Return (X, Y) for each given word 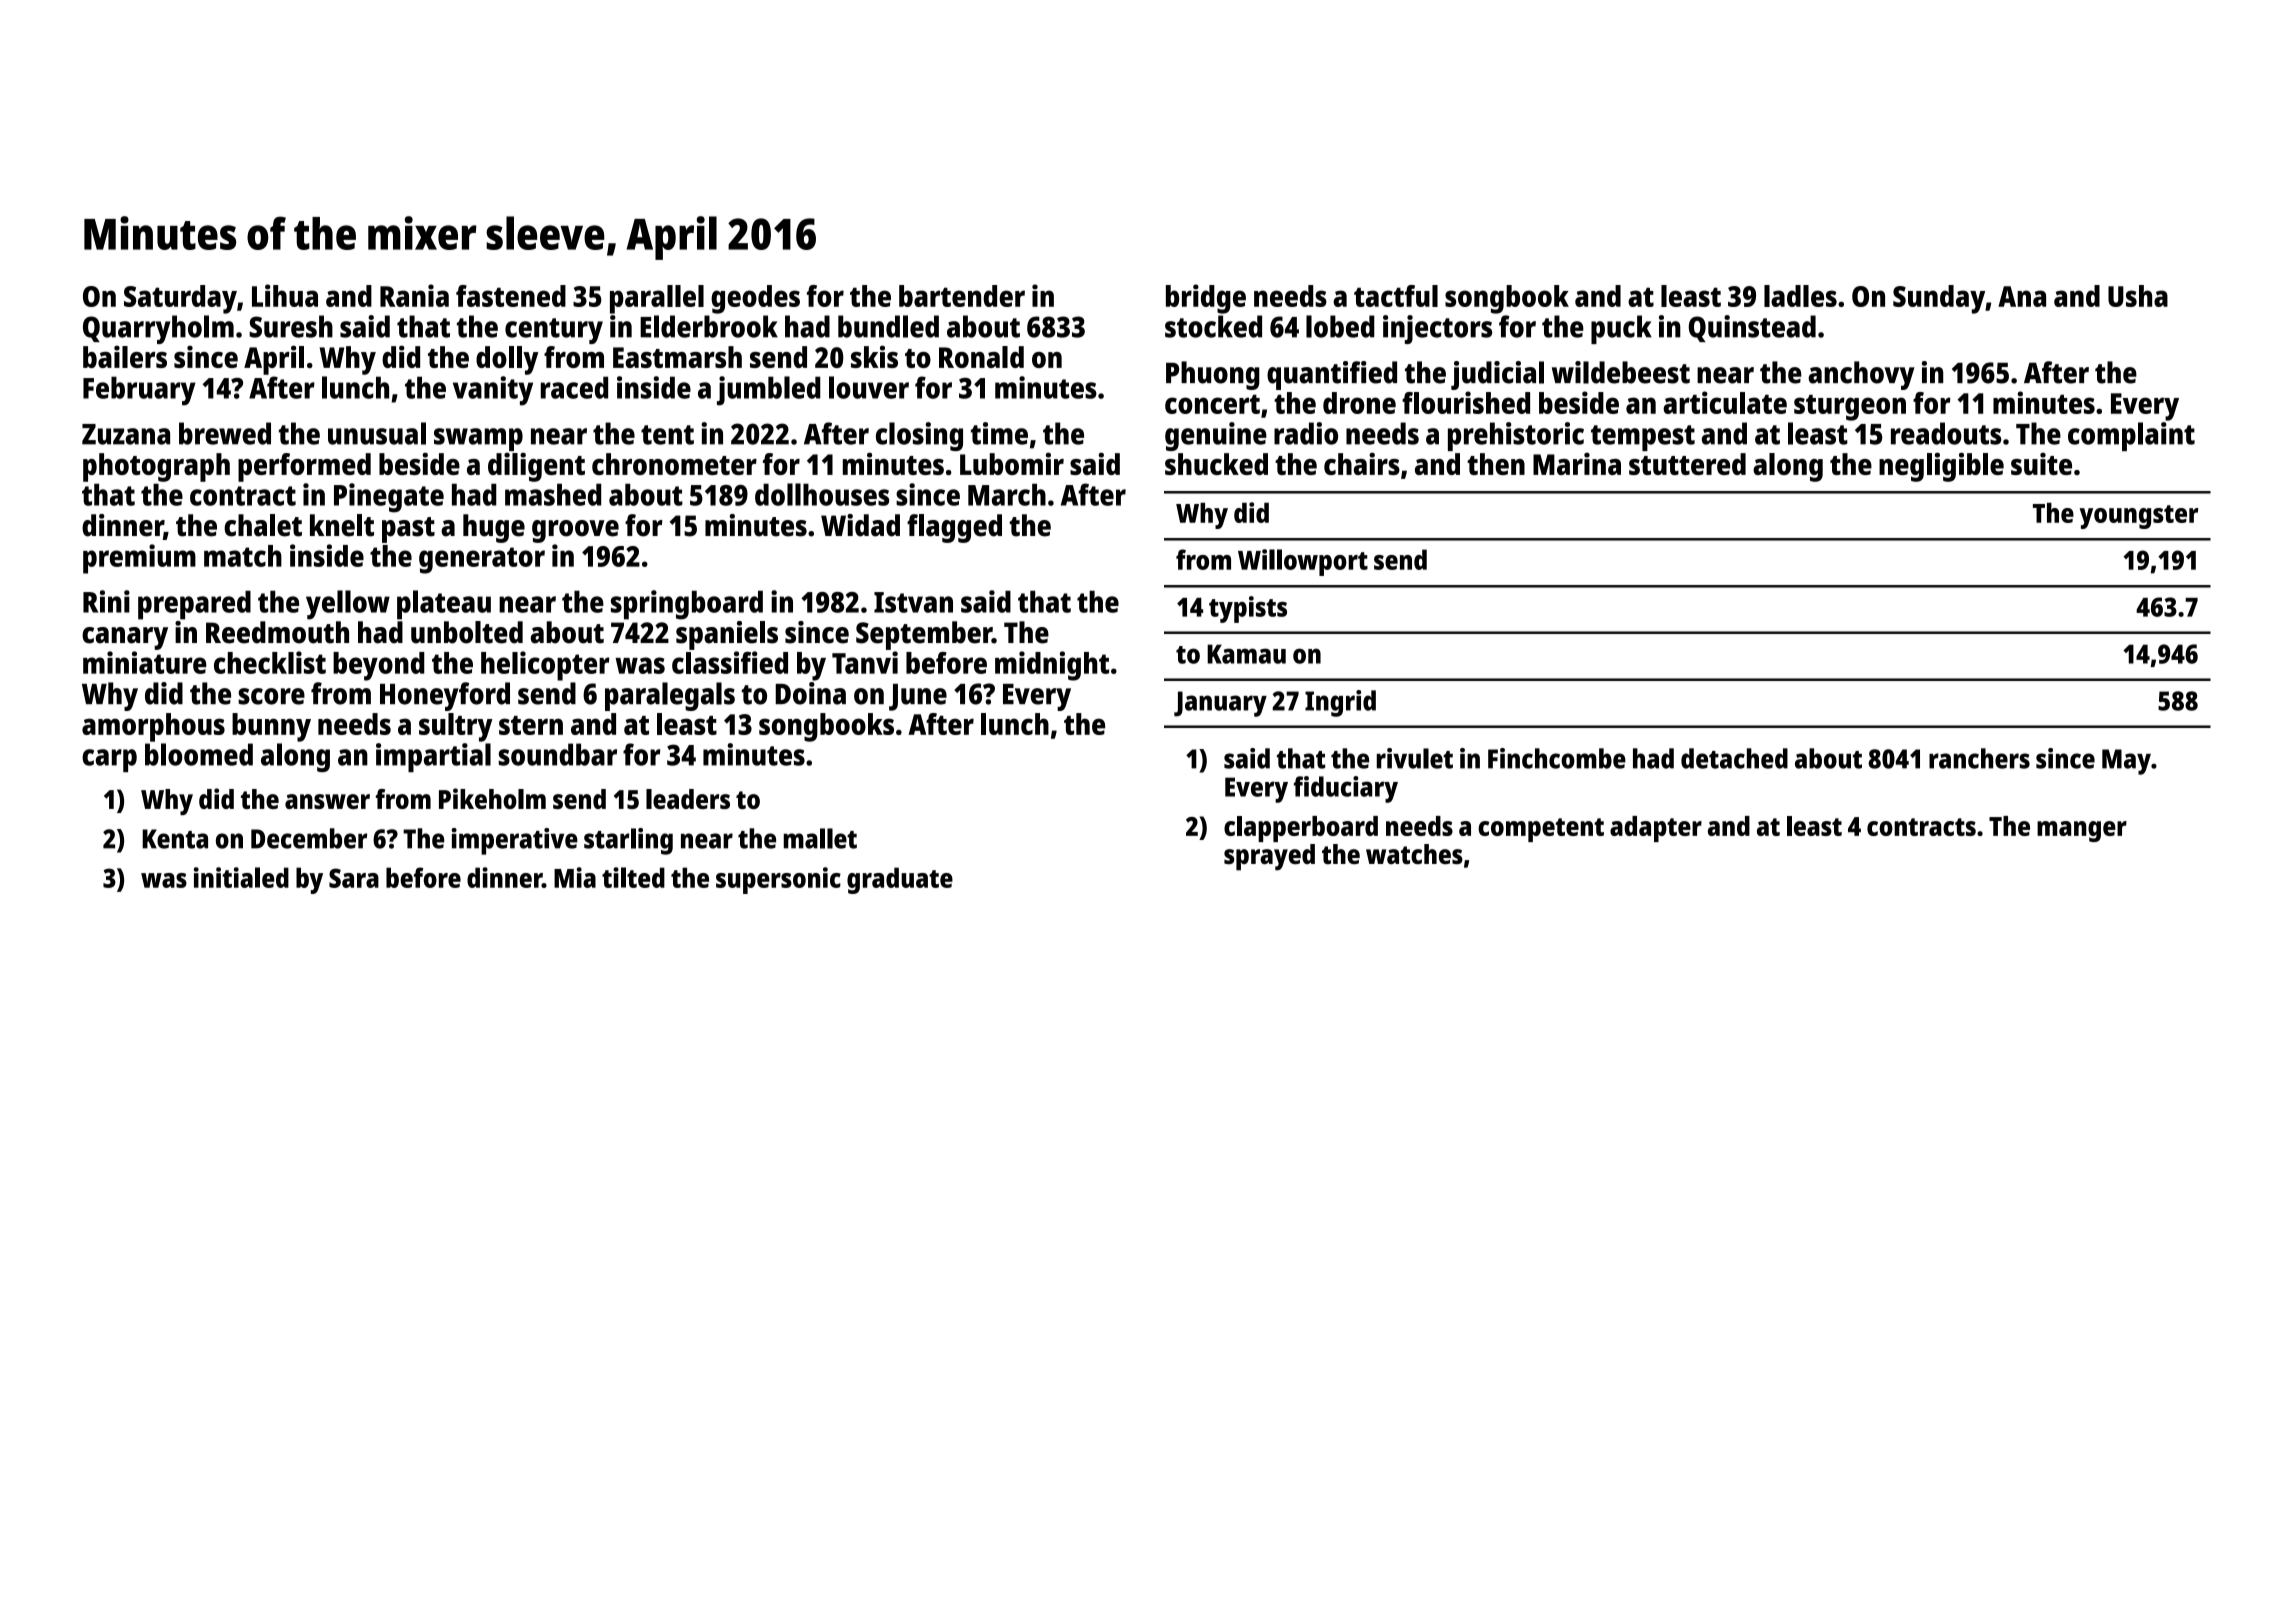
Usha (2138, 296)
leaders (688, 799)
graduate (900, 880)
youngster (2138, 517)
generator (482, 560)
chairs (1362, 463)
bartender (962, 296)
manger (2082, 831)
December (309, 838)
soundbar (558, 754)
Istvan (913, 602)
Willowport (1303, 562)
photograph (156, 467)
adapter (1656, 829)
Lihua (285, 295)
